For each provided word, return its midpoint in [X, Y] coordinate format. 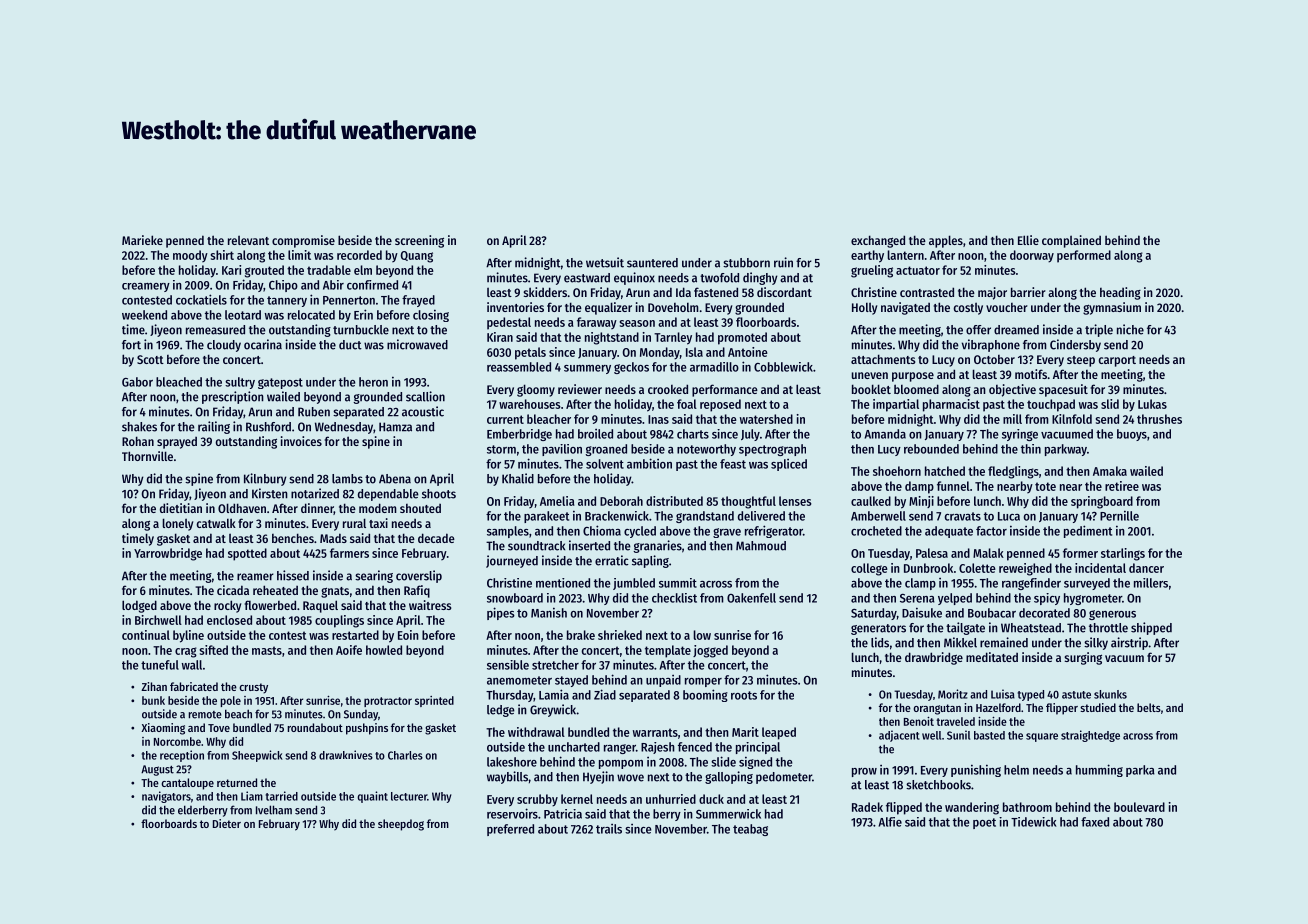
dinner [317, 509]
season [637, 323]
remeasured [215, 330]
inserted [589, 545]
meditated [992, 657]
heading [1120, 293]
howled [384, 650]
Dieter [227, 823]
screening [419, 241]
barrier [1028, 292]
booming [705, 695]
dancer [1146, 568]
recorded [359, 255]
